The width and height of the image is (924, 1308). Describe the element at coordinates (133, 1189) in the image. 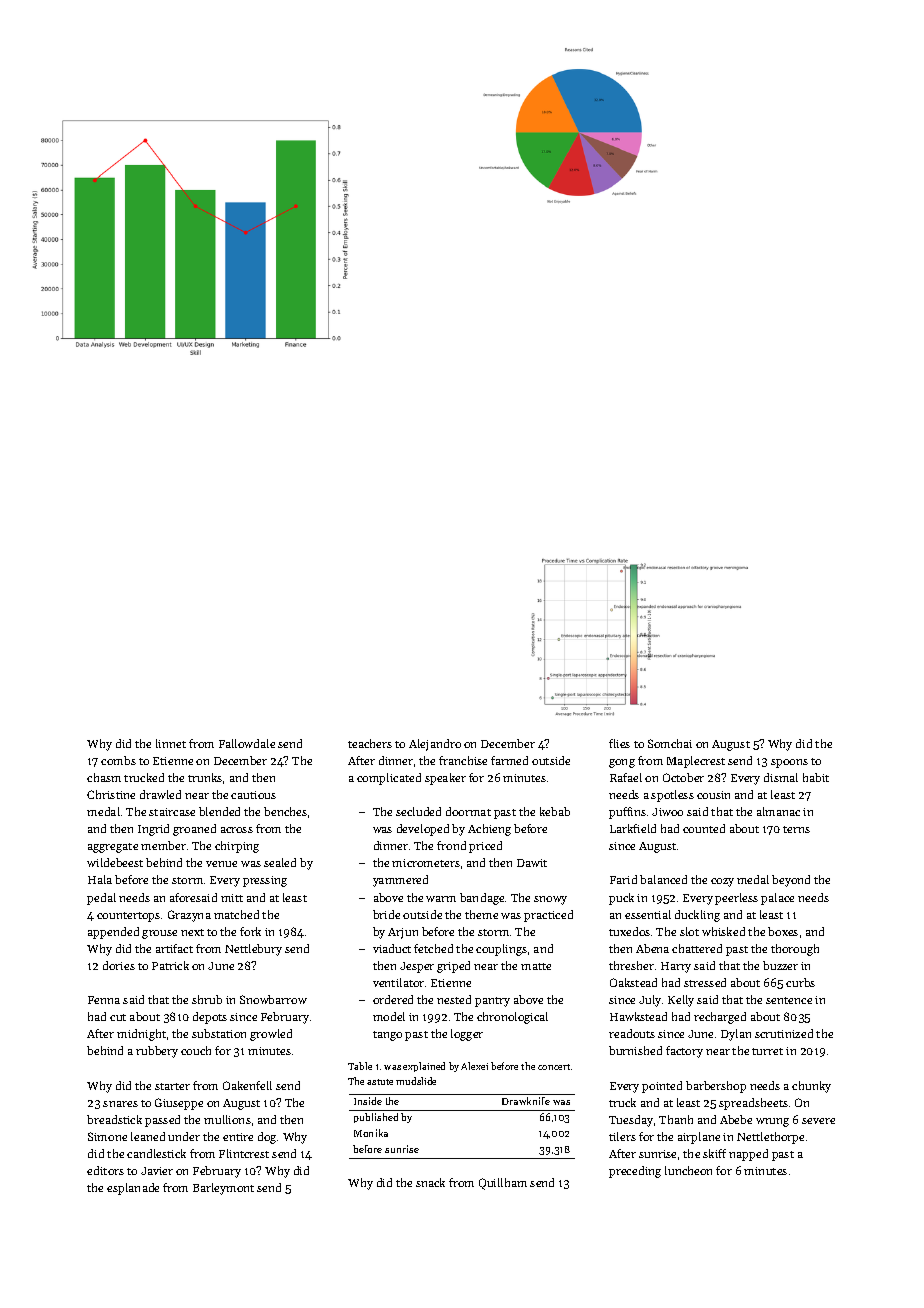

I see `esplanade` at that location.
